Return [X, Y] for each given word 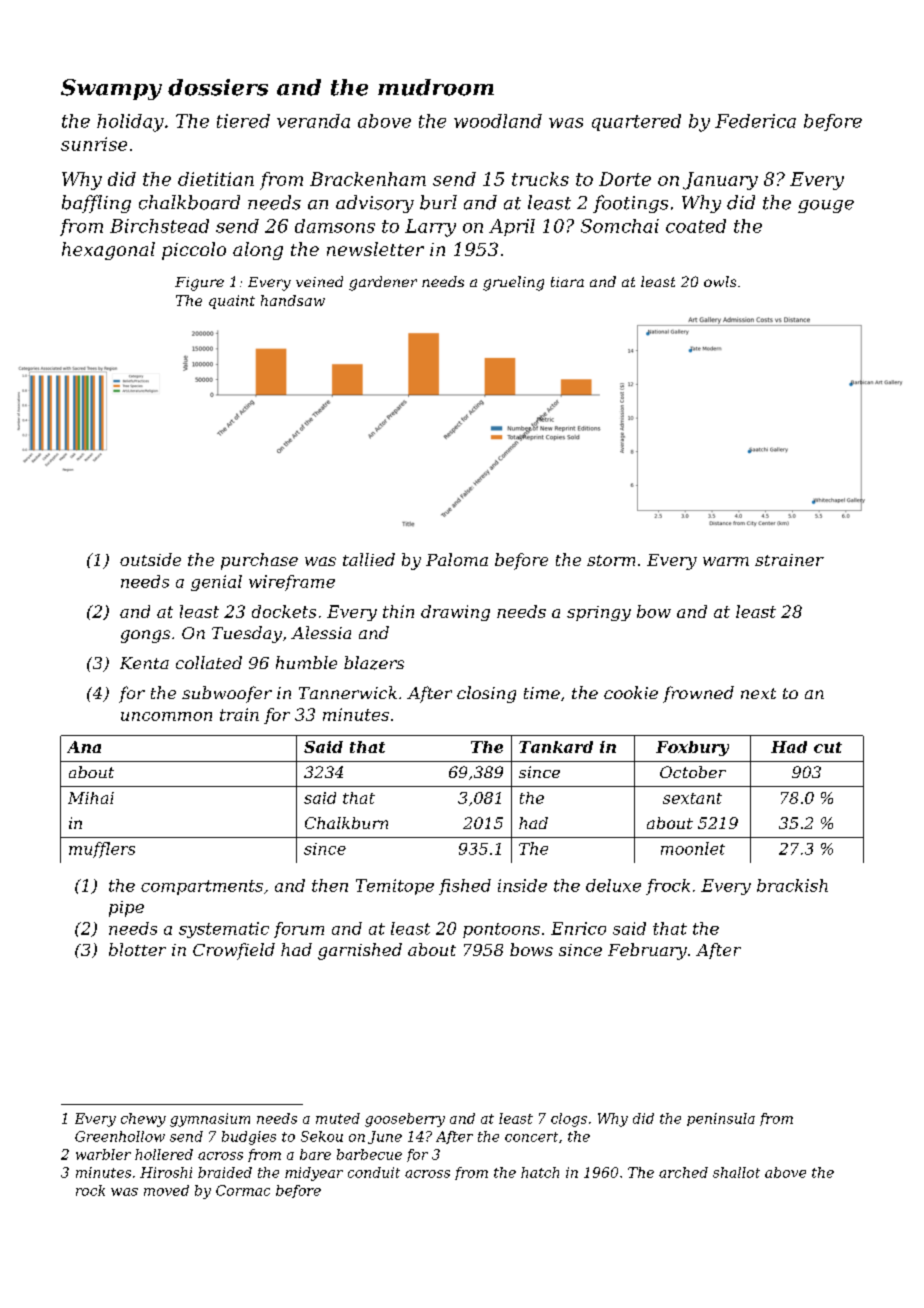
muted [338, 1118]
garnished [360, 951]
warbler [103, 1154]
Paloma [457, 559]
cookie [631, 692]
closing [486, 694]
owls [720, 281]
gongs [145, 636]
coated [696, 226]
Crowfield [234, 951]
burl [438, 202]
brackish [792, 885]
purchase [259, 561]
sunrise [94, 144]
